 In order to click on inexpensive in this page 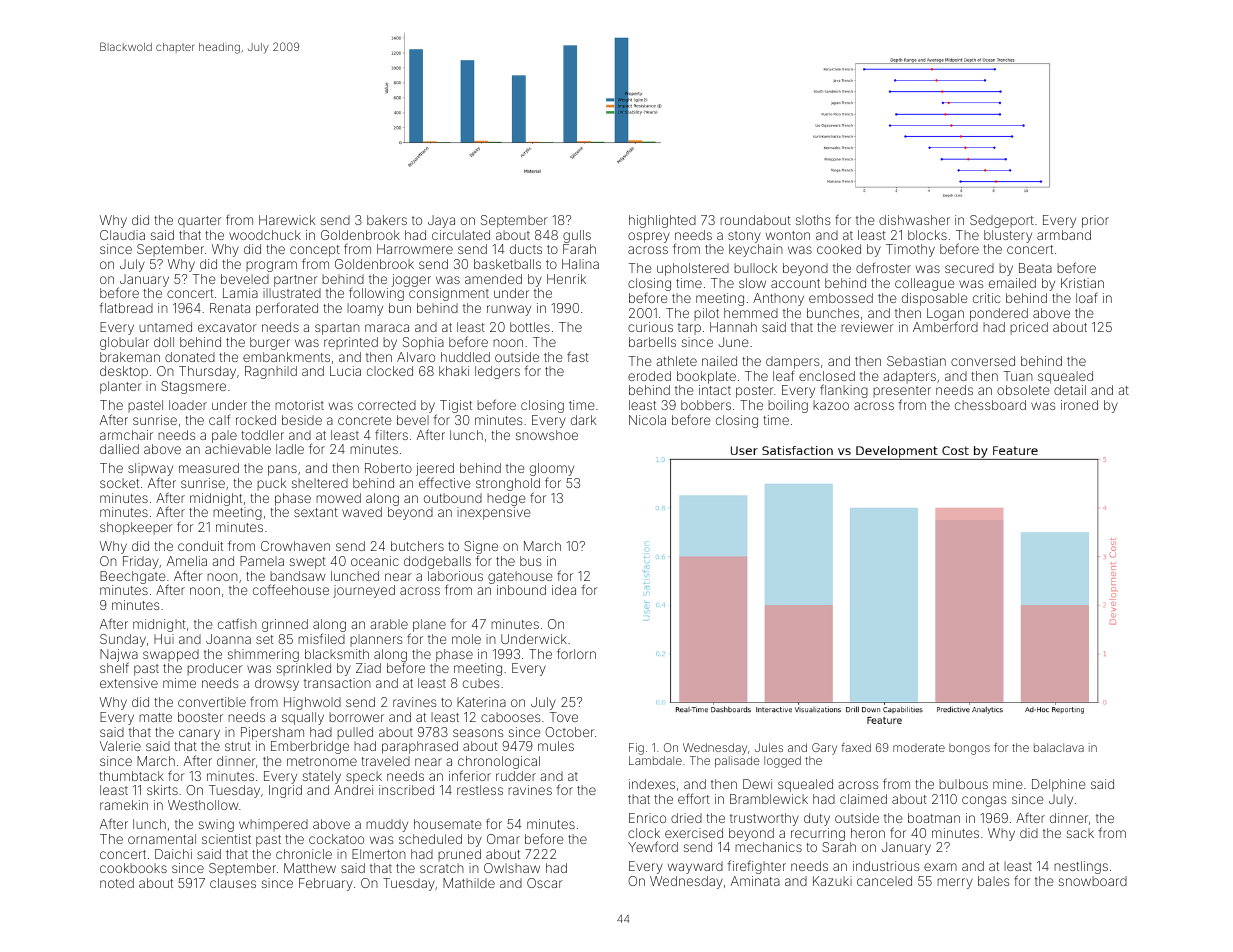, I will do `click(494, 513)`.
